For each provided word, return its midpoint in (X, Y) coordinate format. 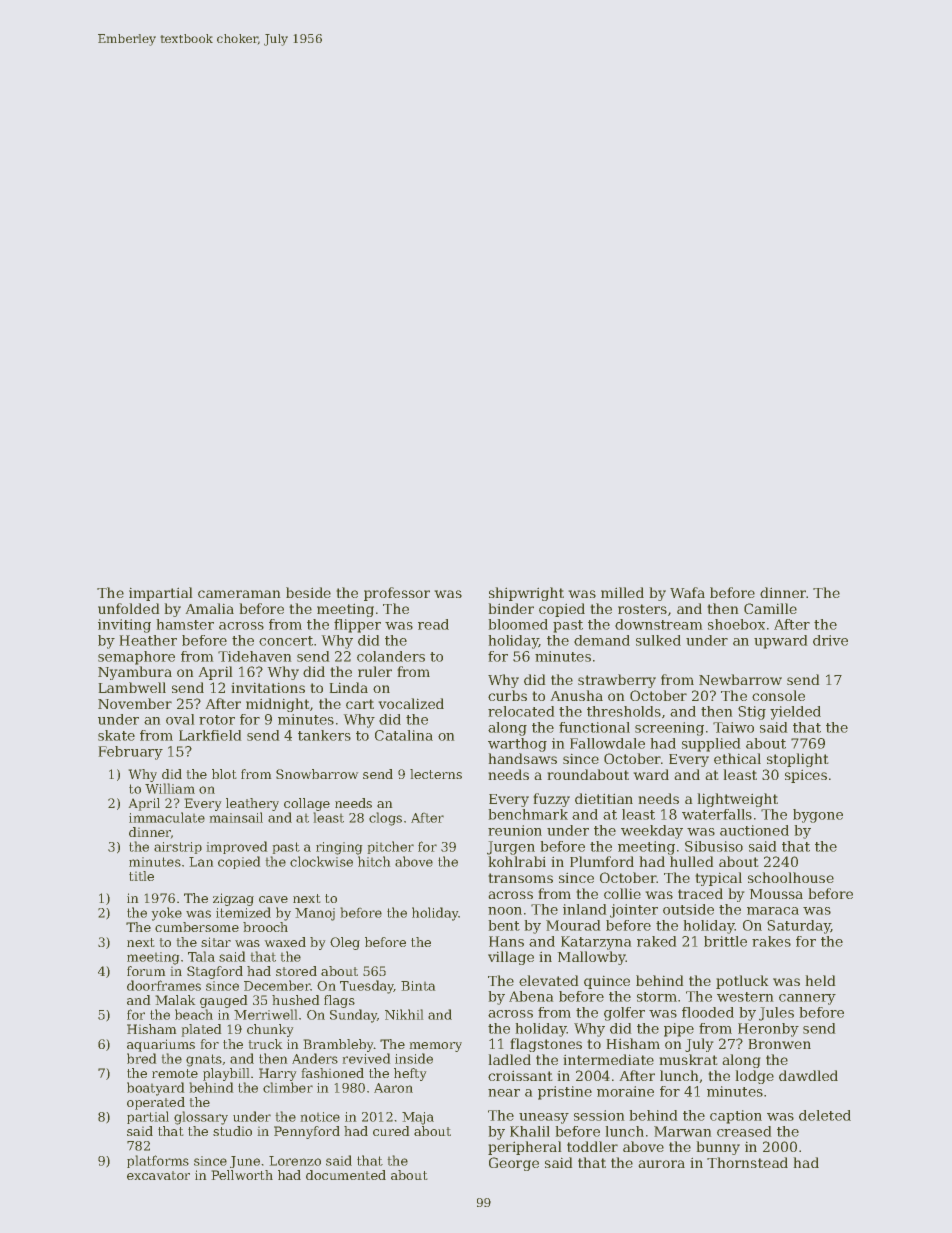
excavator (158, 1175)
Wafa (687, 592)
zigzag (233, 899)
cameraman (239, 594)
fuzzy (552, 800)
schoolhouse (791, 877)
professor (397, 594)
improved (237, 847)
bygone (818, 816)
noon (505, 911)
